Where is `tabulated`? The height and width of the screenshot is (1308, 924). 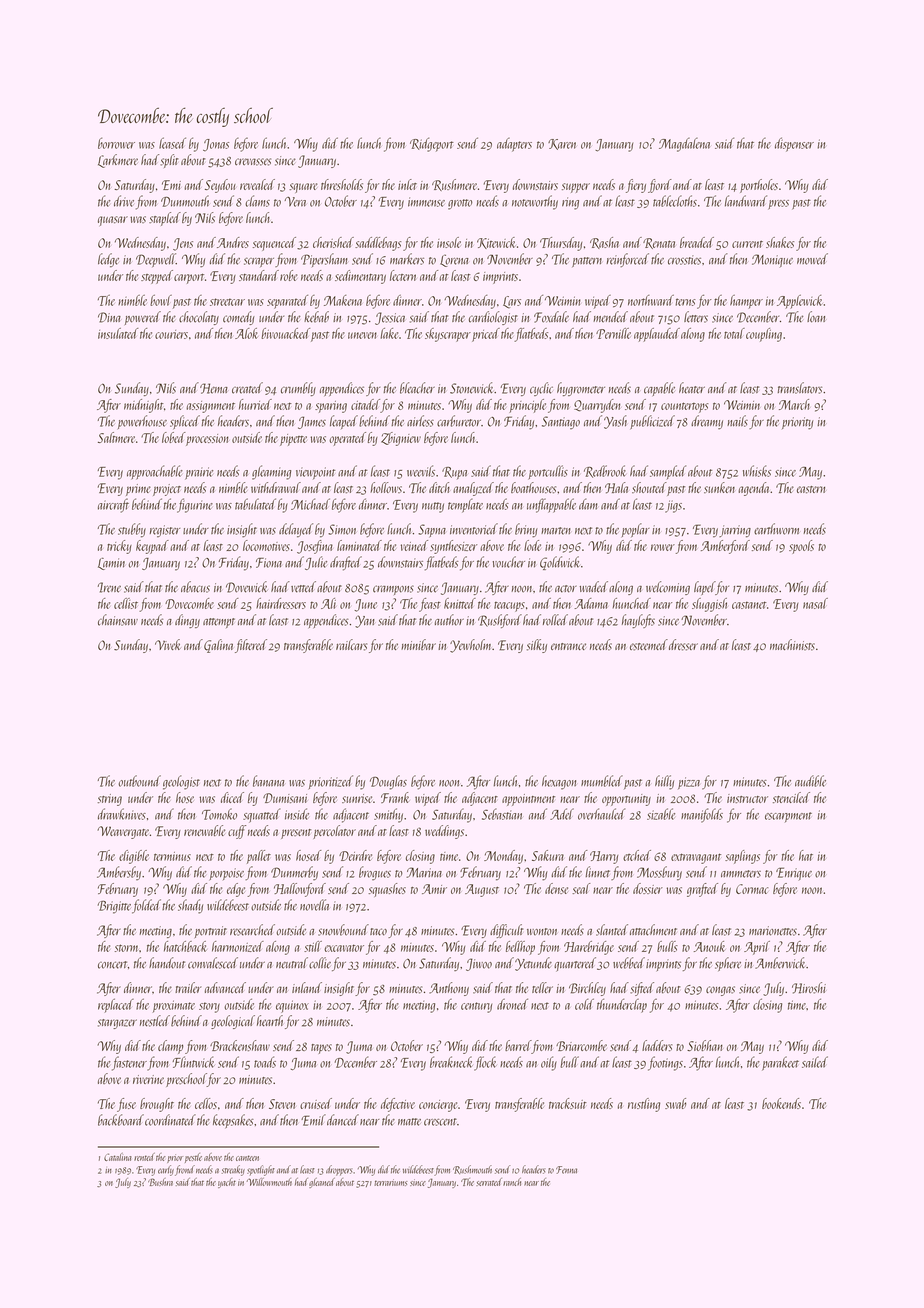
tabulated is located at coordinates (255, 504).
